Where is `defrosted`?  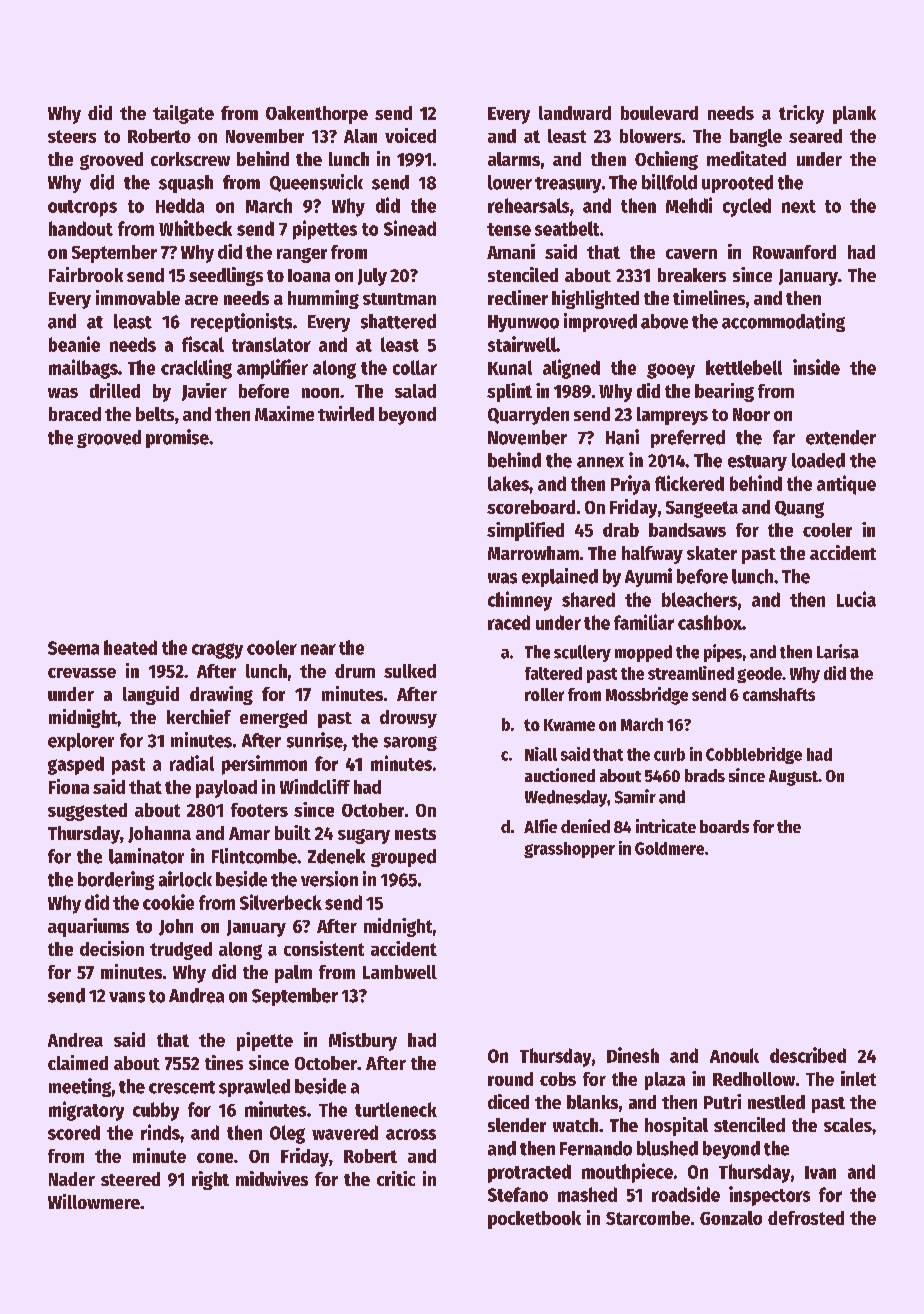 defrosted is located at coordinates (806, 1218).
